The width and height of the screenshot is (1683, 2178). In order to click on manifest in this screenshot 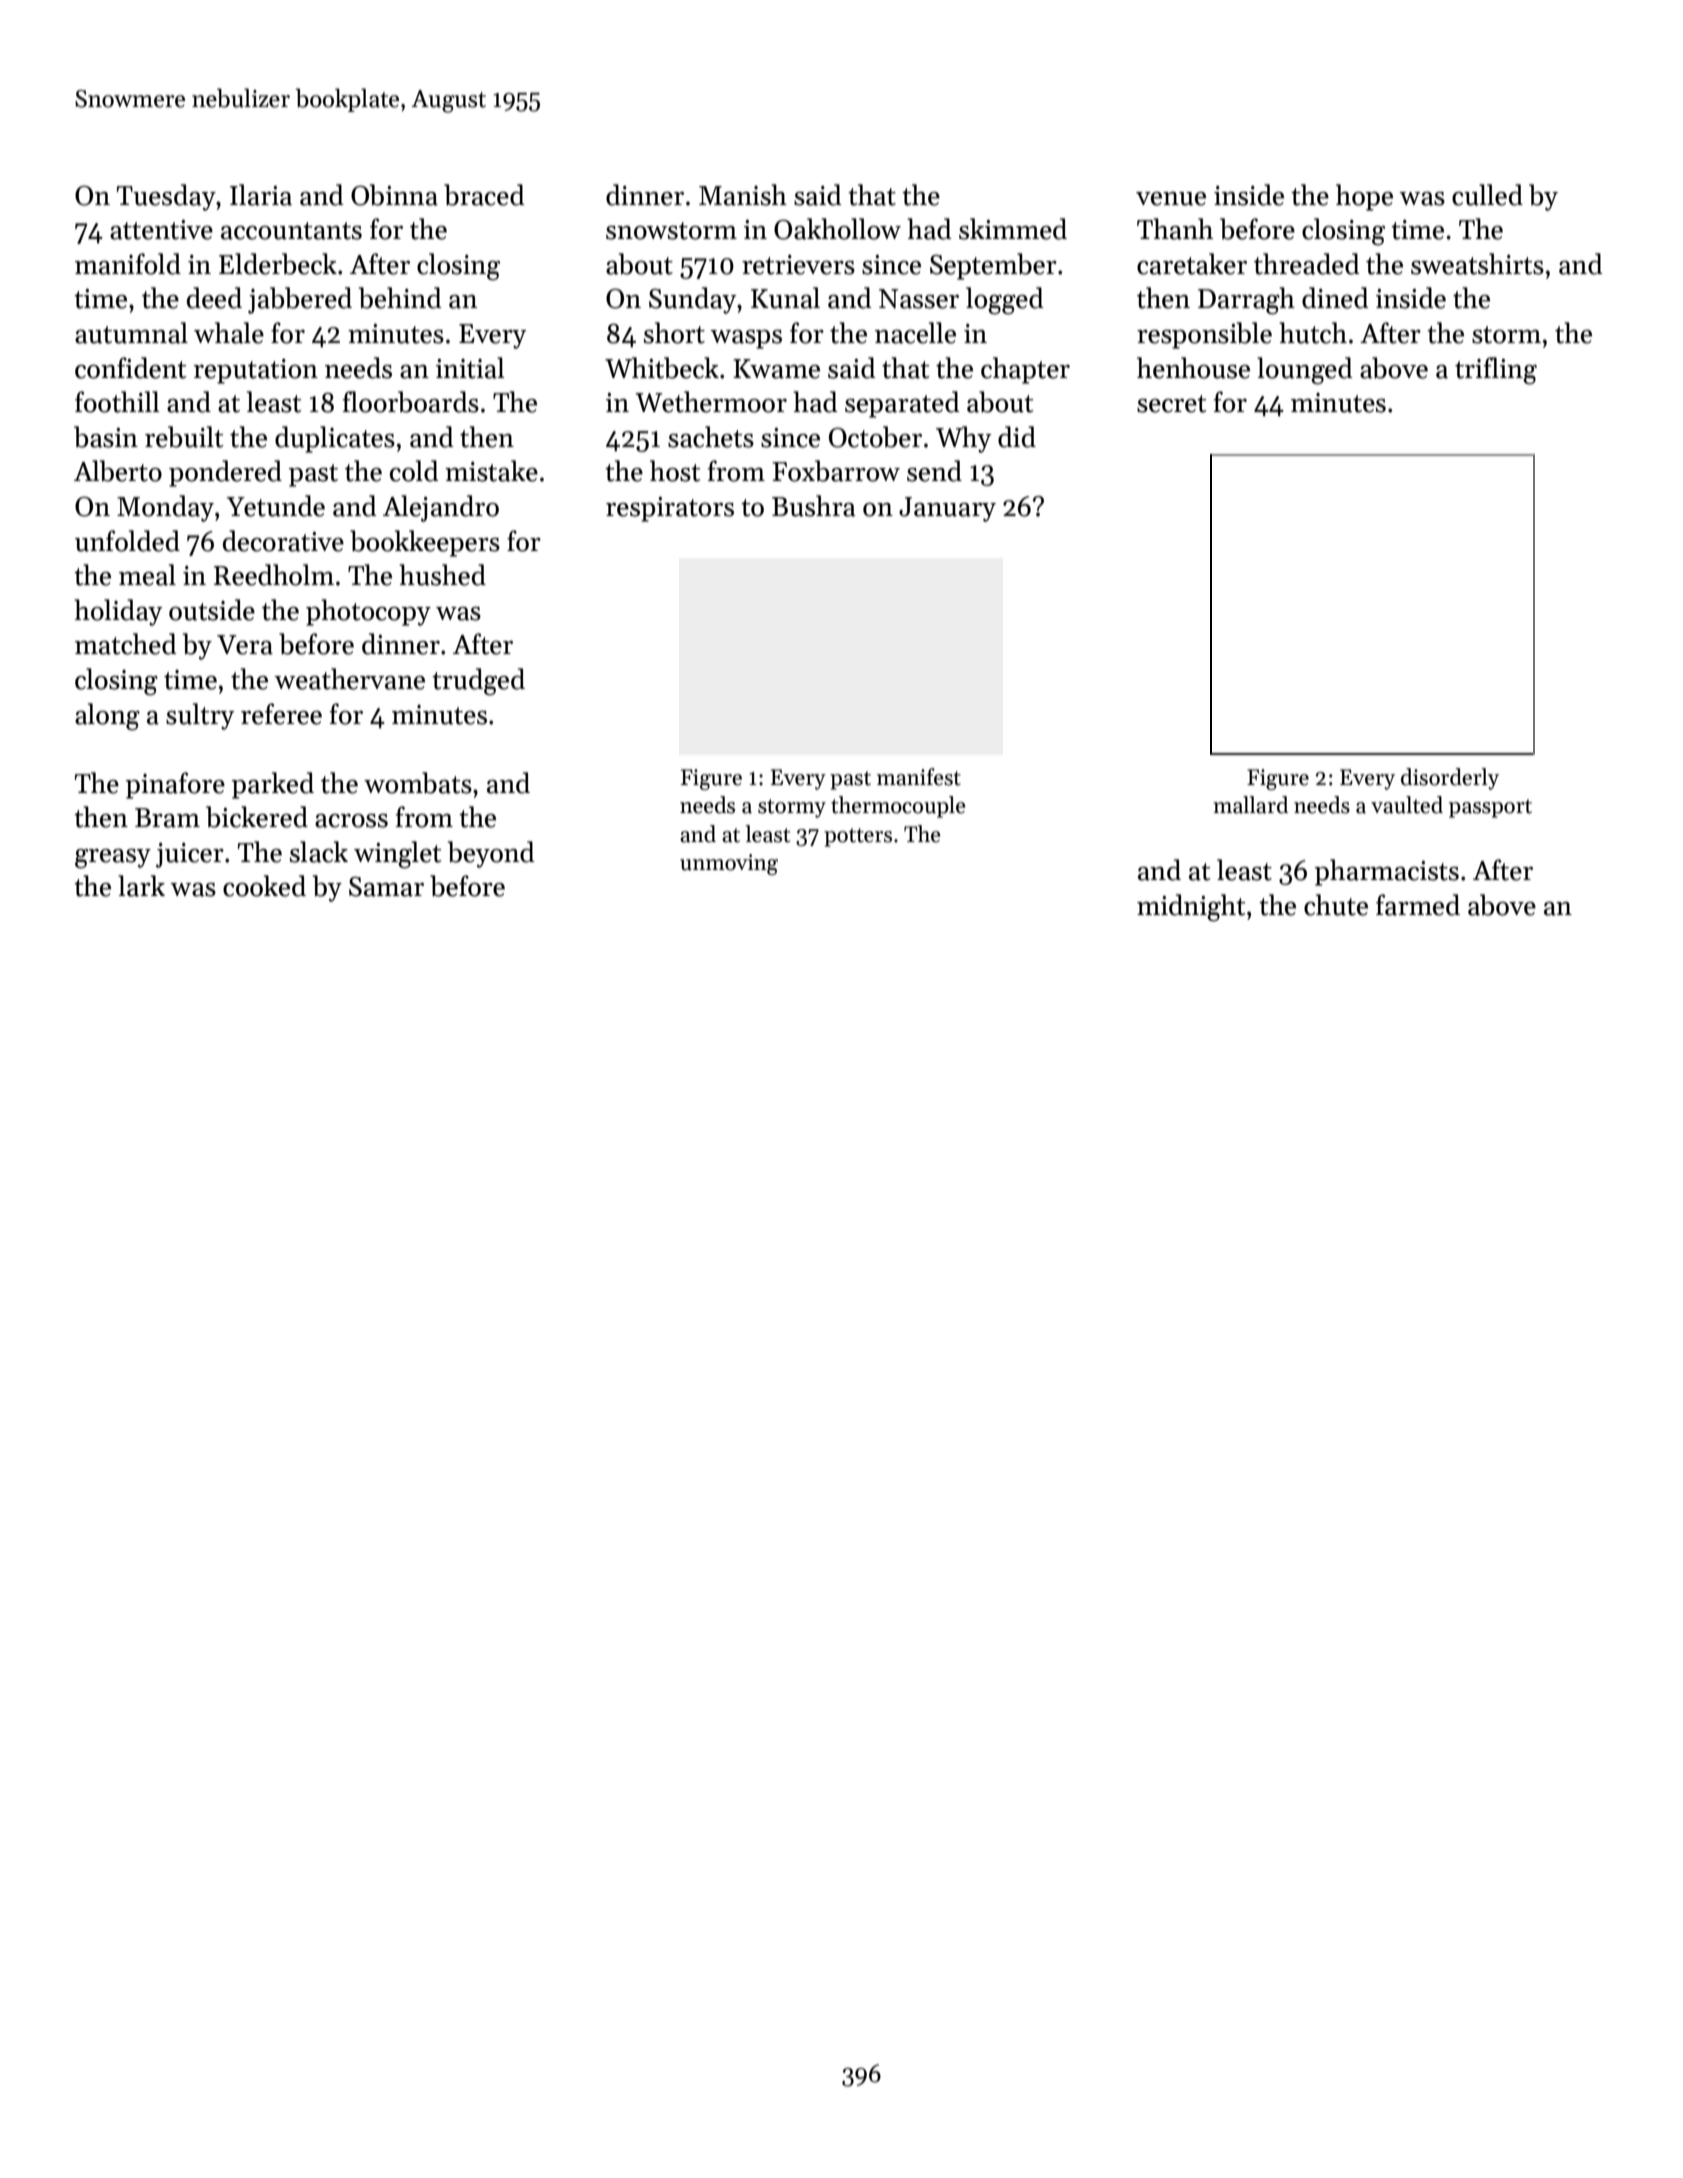, I will do `click(919, 777)`.
